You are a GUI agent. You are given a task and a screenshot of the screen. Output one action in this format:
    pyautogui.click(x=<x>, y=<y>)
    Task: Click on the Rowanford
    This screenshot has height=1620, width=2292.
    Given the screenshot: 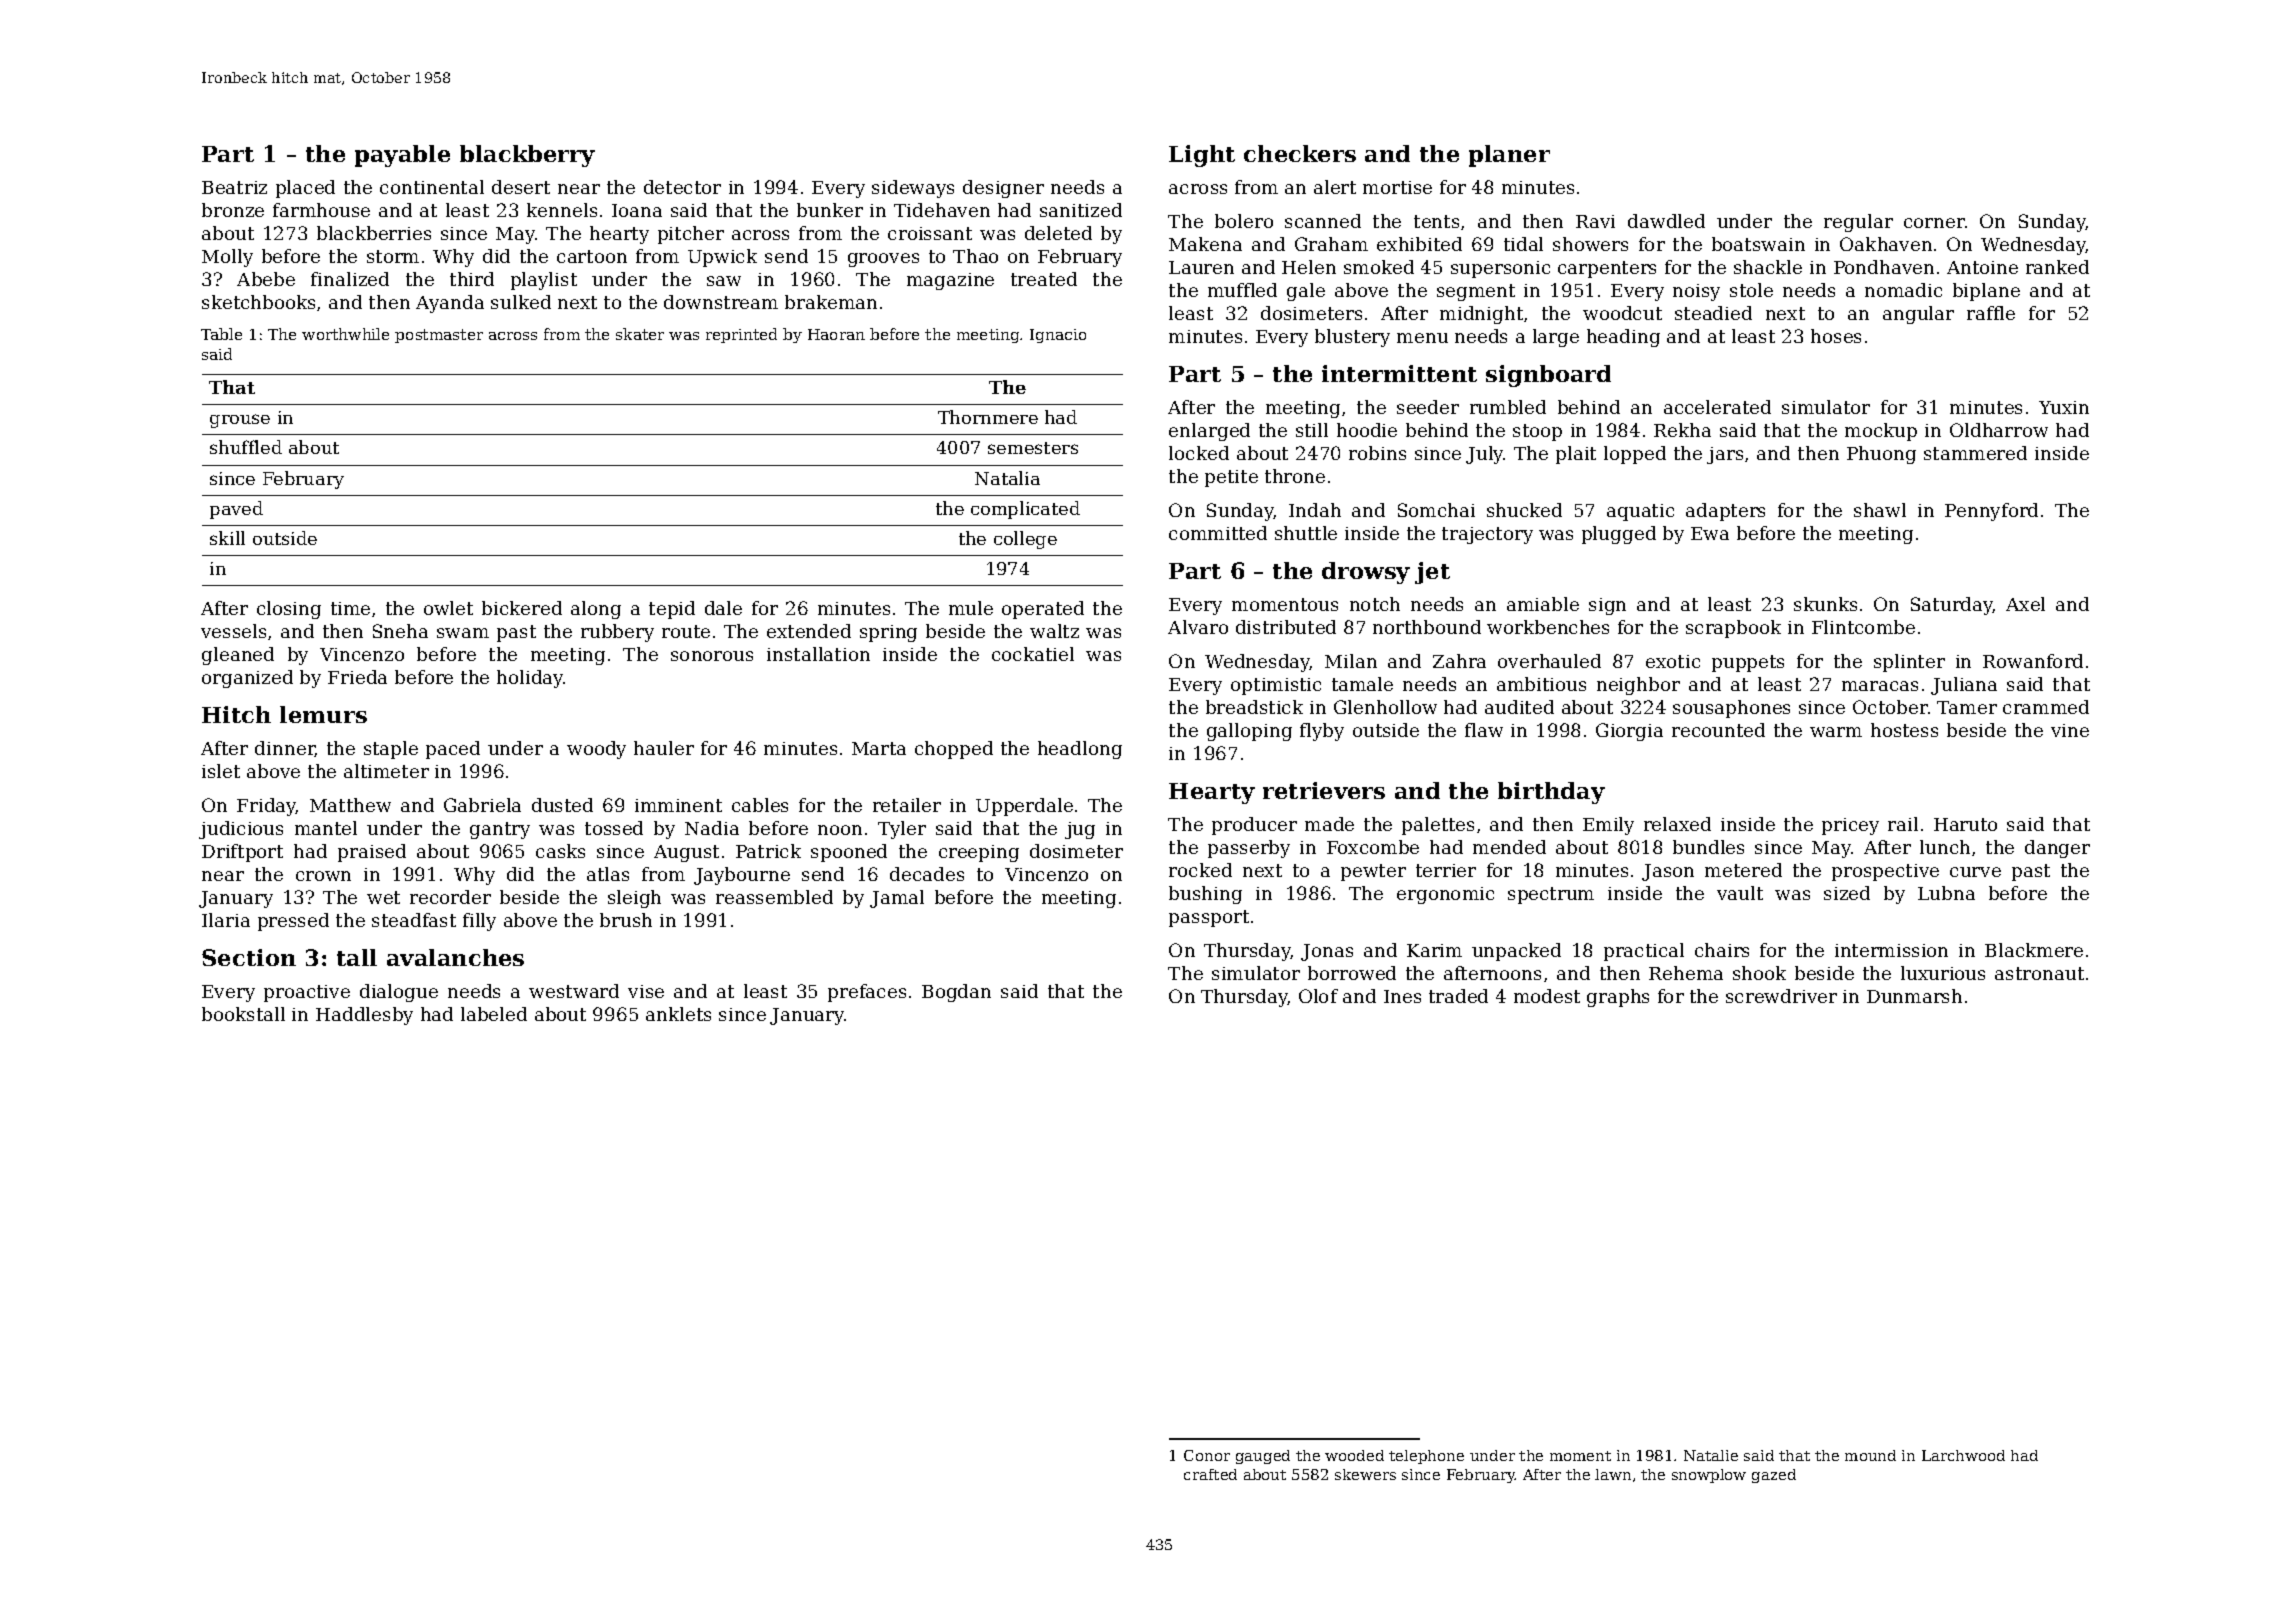 What is the action you would take?
    pyautogui.click(x=2033, y=661)
